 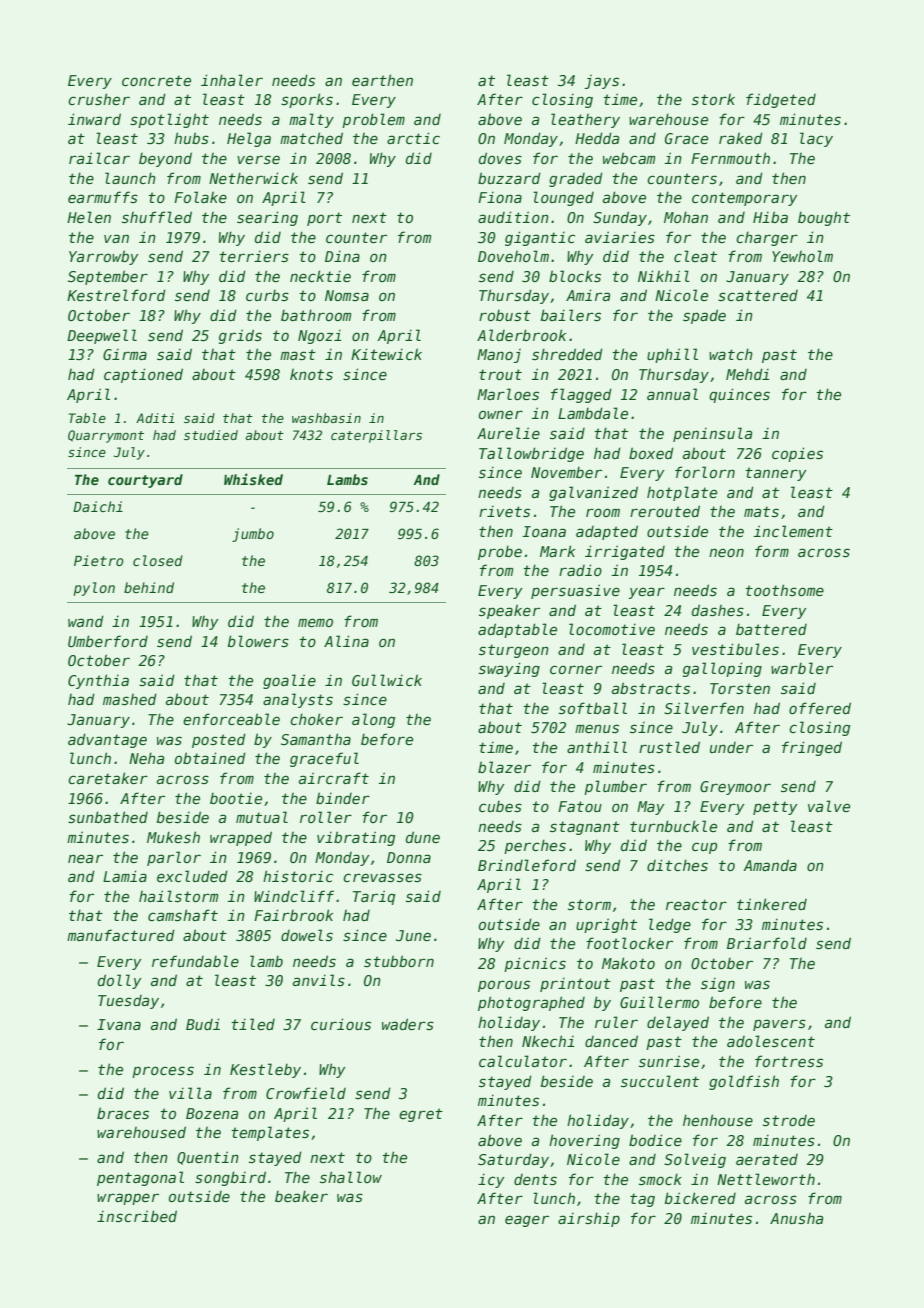 I want to click on lacy, so click(x=816, y=139).
